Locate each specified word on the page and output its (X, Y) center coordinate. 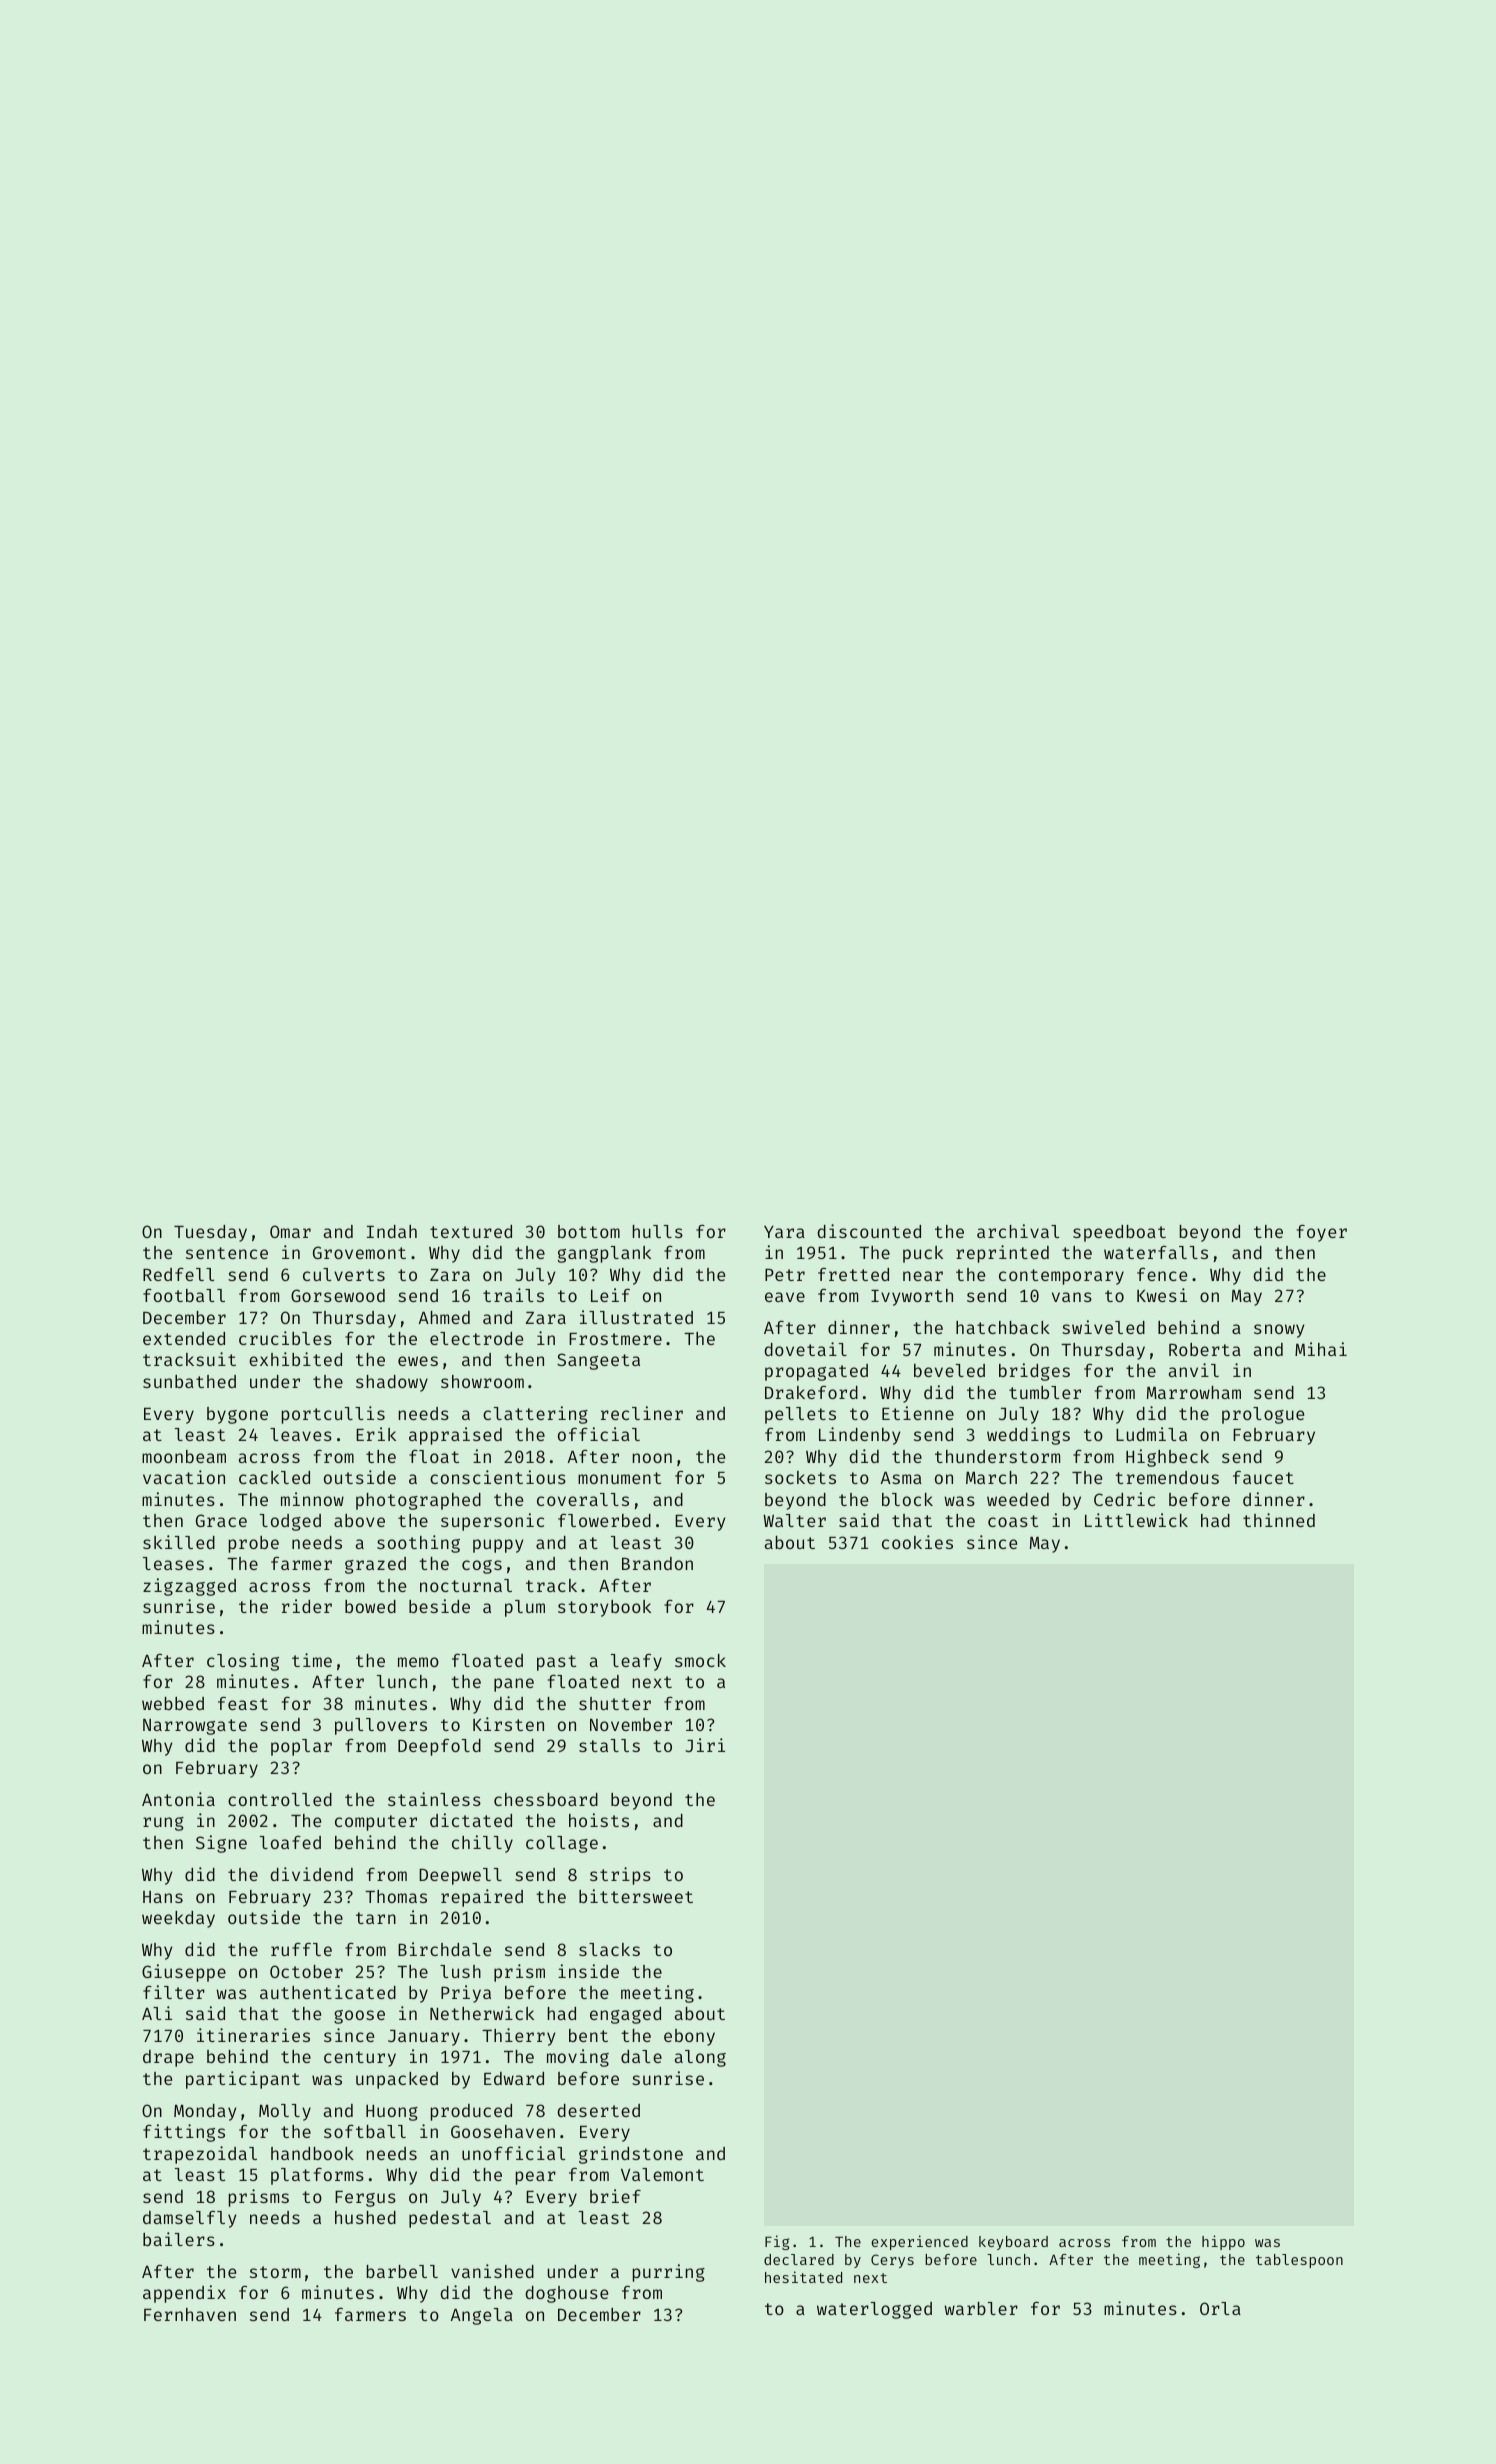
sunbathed (189, 1381)
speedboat (1119, 1233)
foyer (1322, 1233)
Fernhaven (190, 2314)
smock (700, 1660)
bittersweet (636, 1896)
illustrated (636, 1317)
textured (471, 1231)
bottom (589, 1231)
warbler (981, 2308)
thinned (1279, 1520)
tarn (376, 1918)
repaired (482, 1898)
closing (243, 1662)
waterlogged (874, 2310)
